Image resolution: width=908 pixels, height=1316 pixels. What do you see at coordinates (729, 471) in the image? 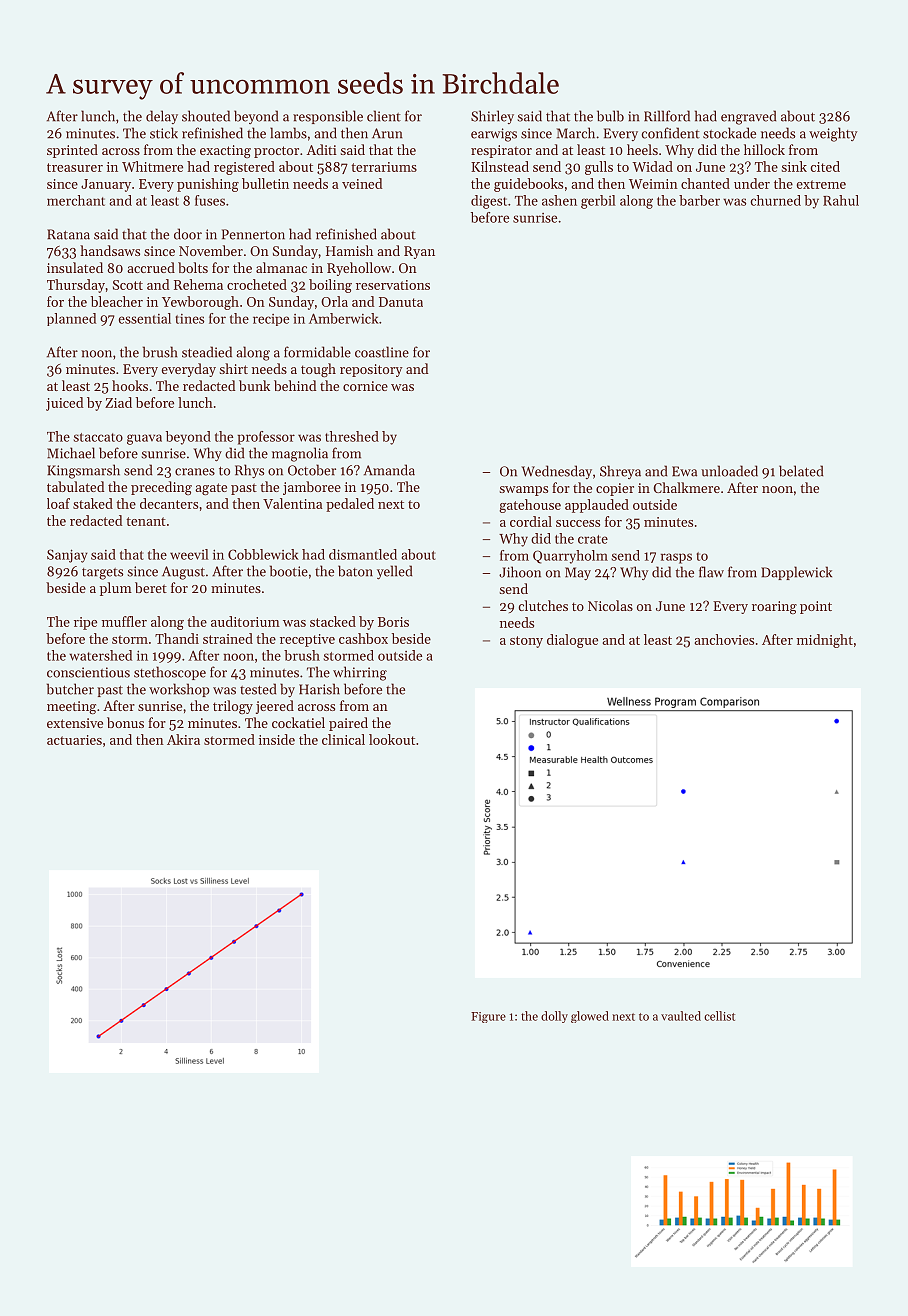
I see `unloaded` at bounding box center [729, 471].
